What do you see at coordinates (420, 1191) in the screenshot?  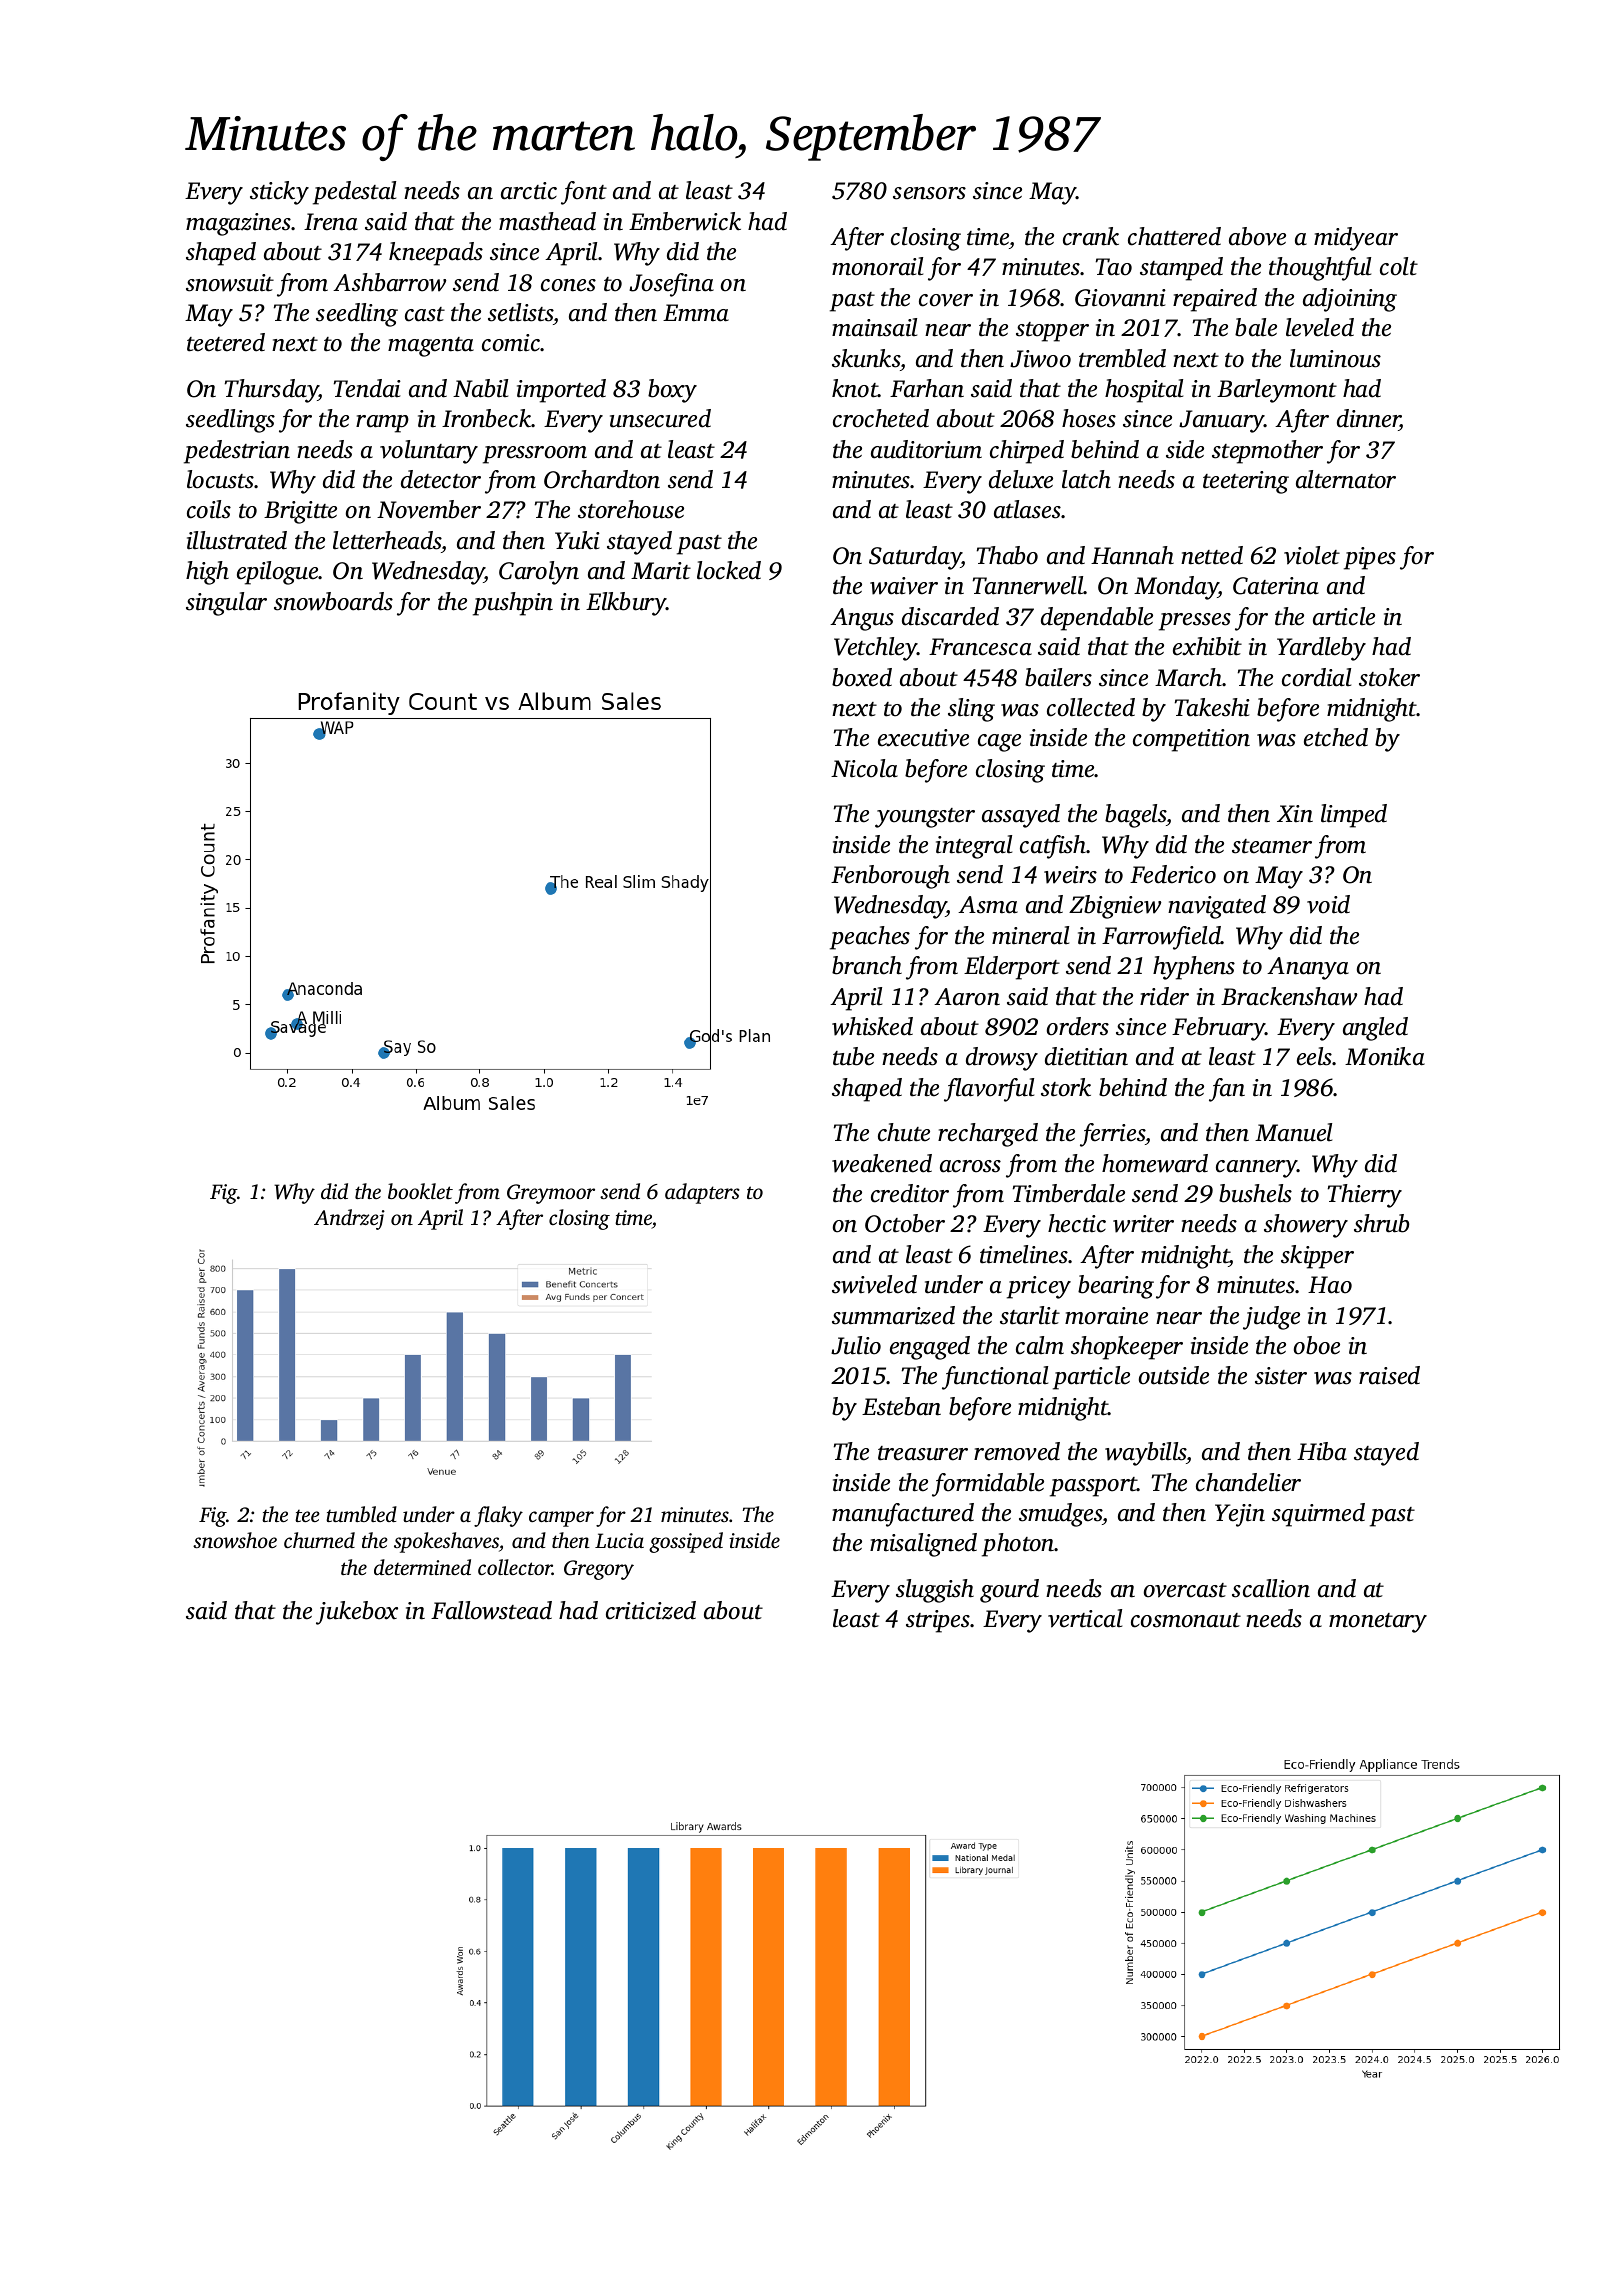 I see `booklet` at bounding box center [420, 1191].
